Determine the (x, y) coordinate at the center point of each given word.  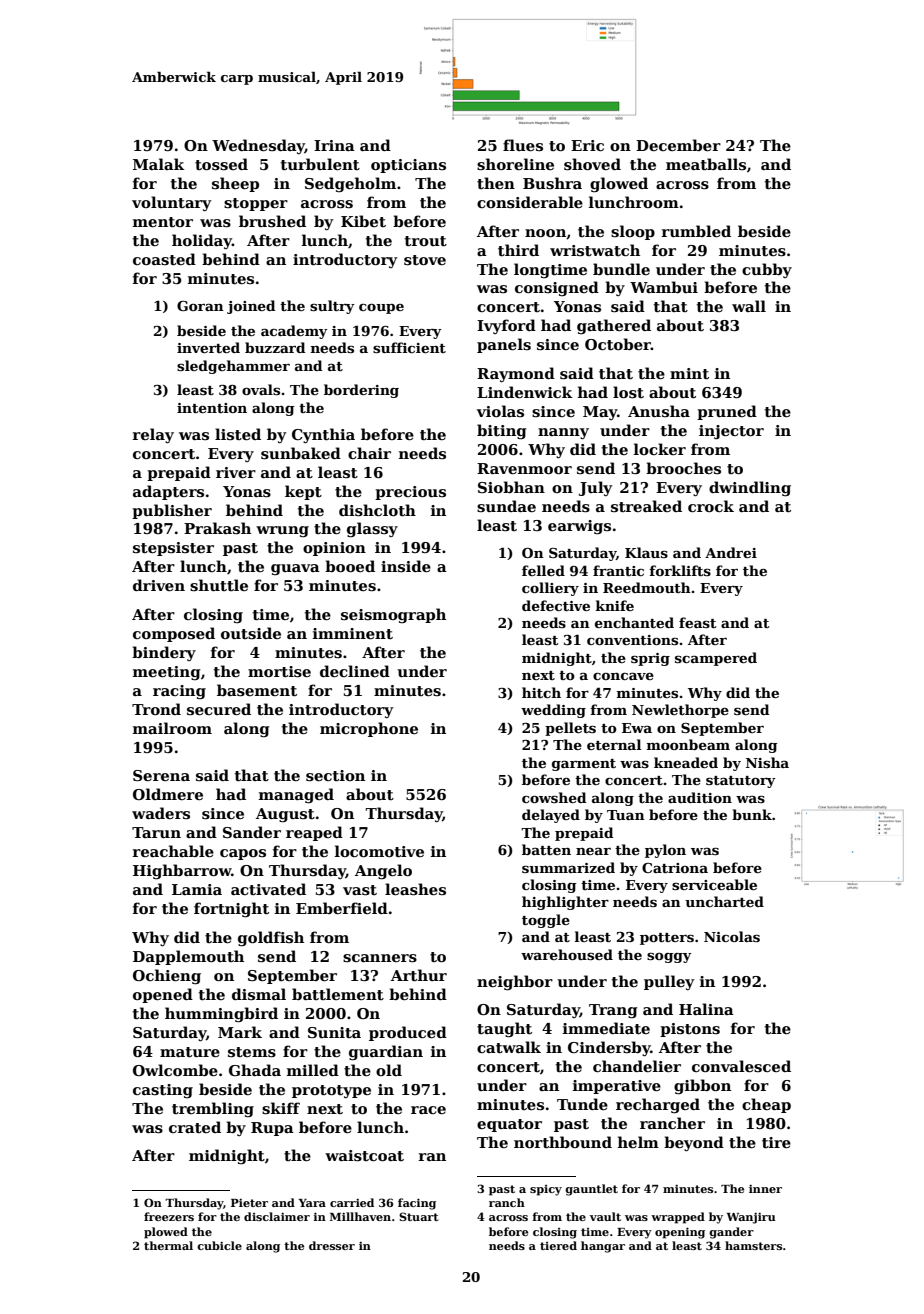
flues (523, 145)
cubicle (219, 1245)
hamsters (753, 1245)
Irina (334, 145)
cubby (767, 270)
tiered (558, 1245)
